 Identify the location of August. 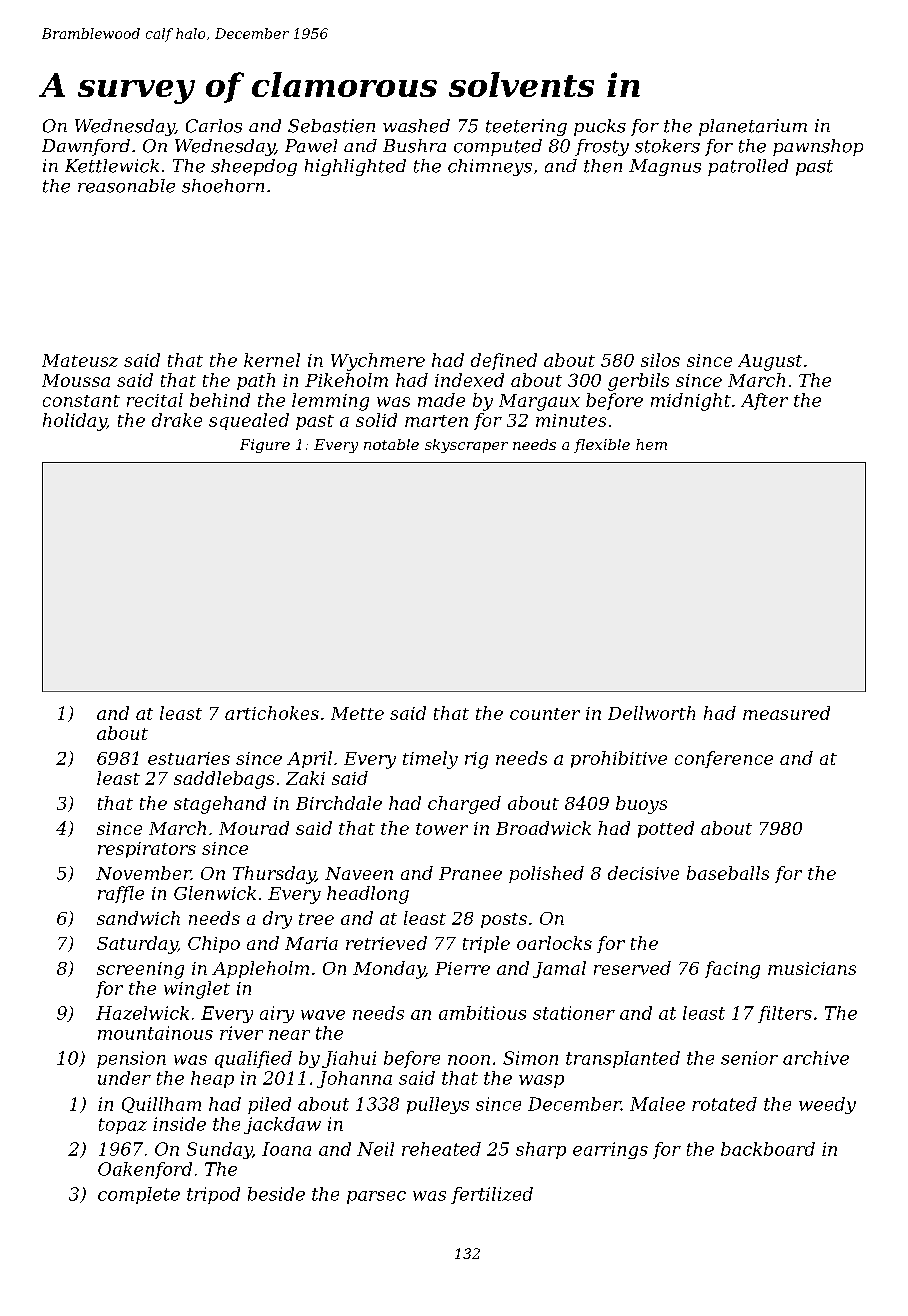
(770, 362).
